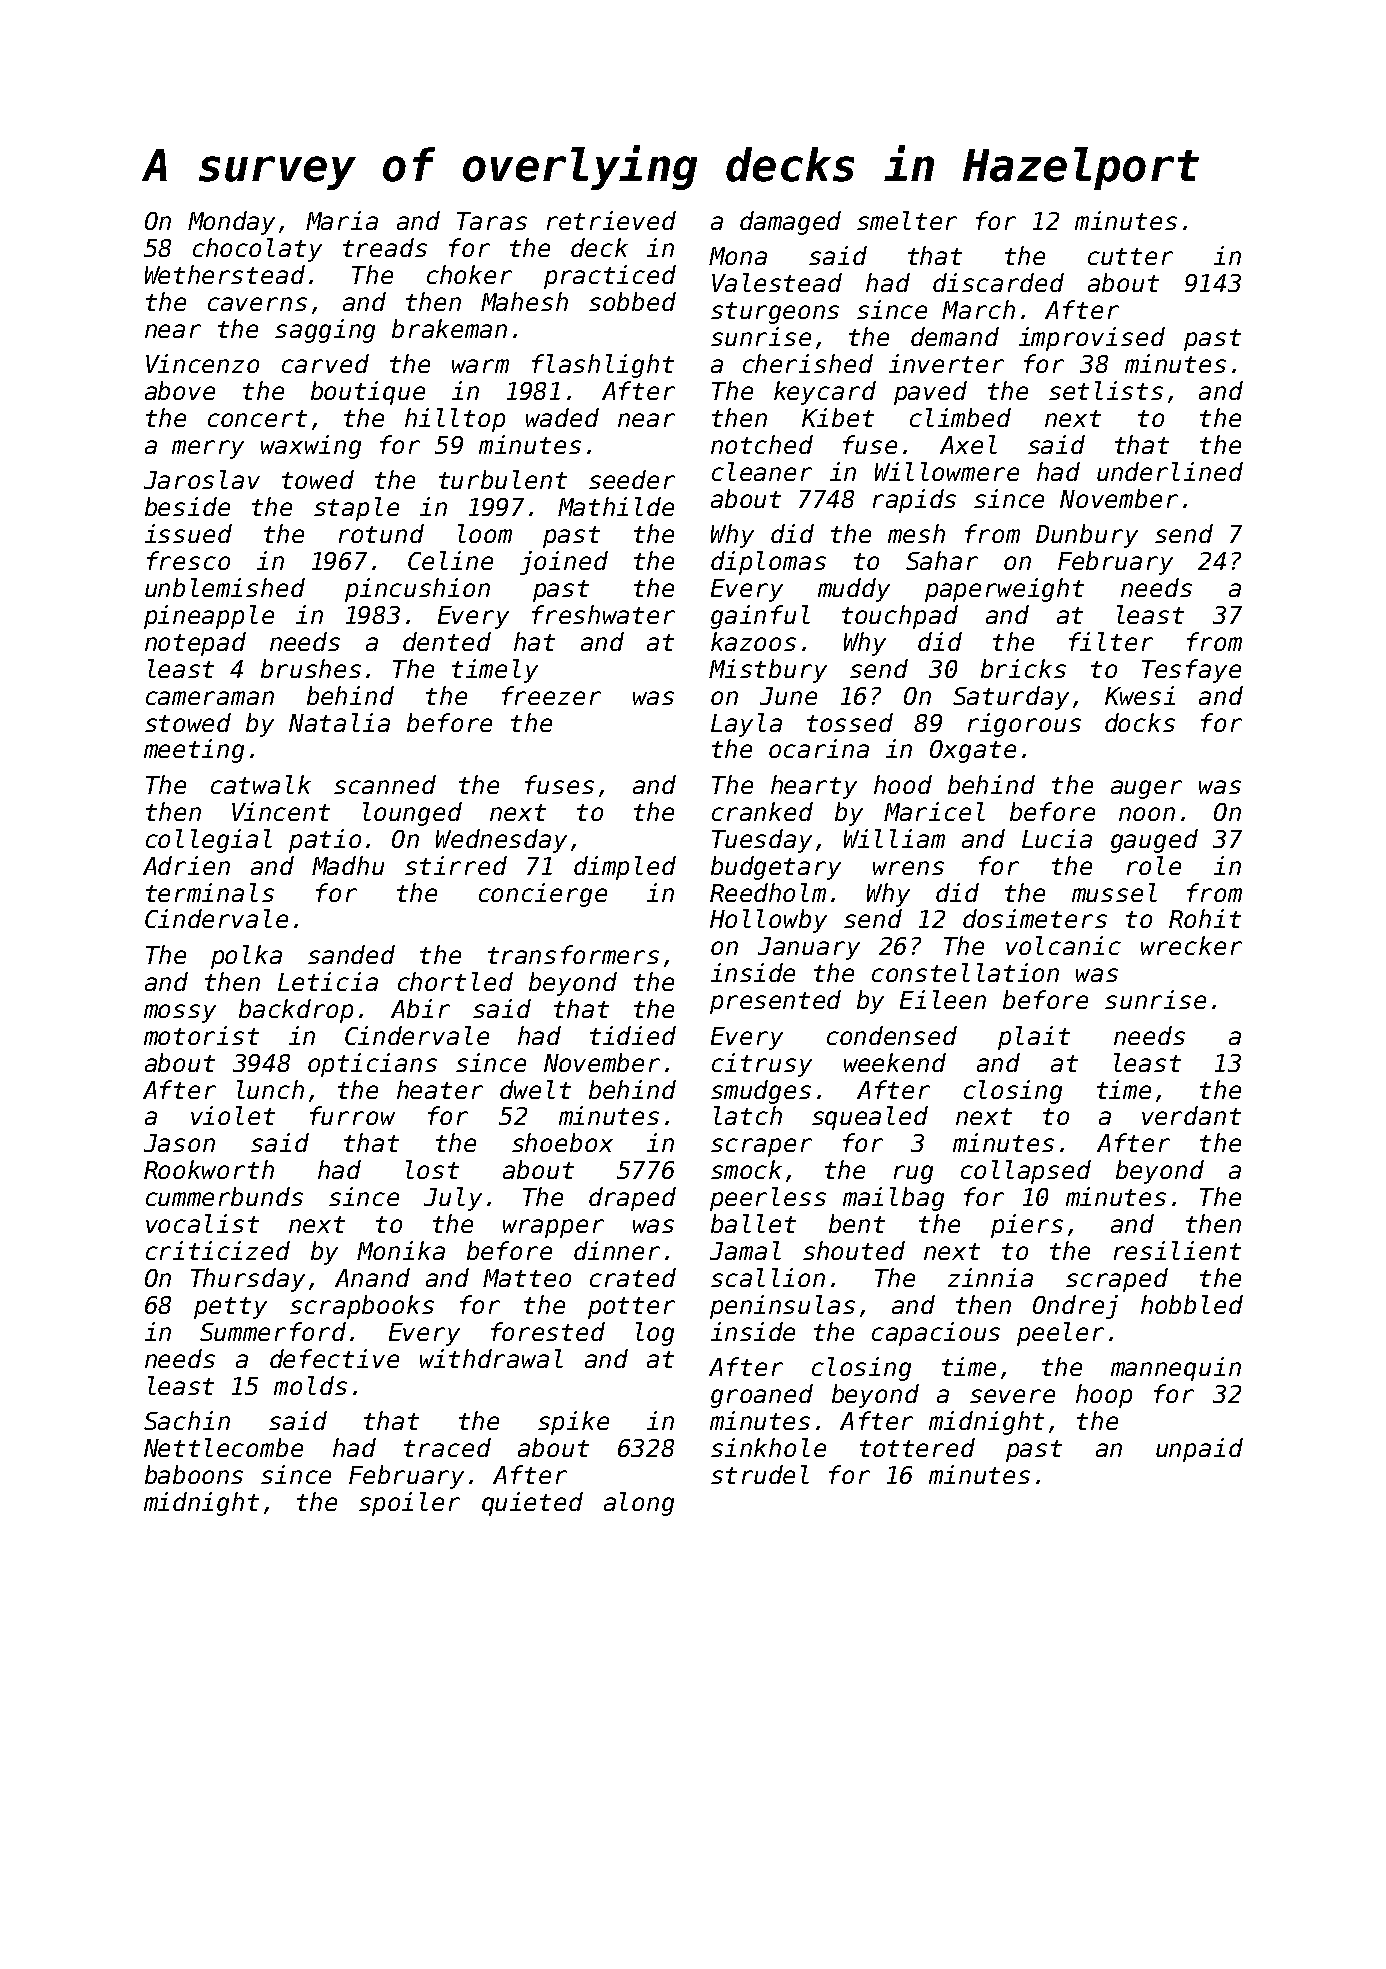 Image resolution: width=1386 pixels, height=1969 pixels. What do you see at coordinates (328, 981) in the image?
I see `Leticia` at bounding box center [328, 981].
